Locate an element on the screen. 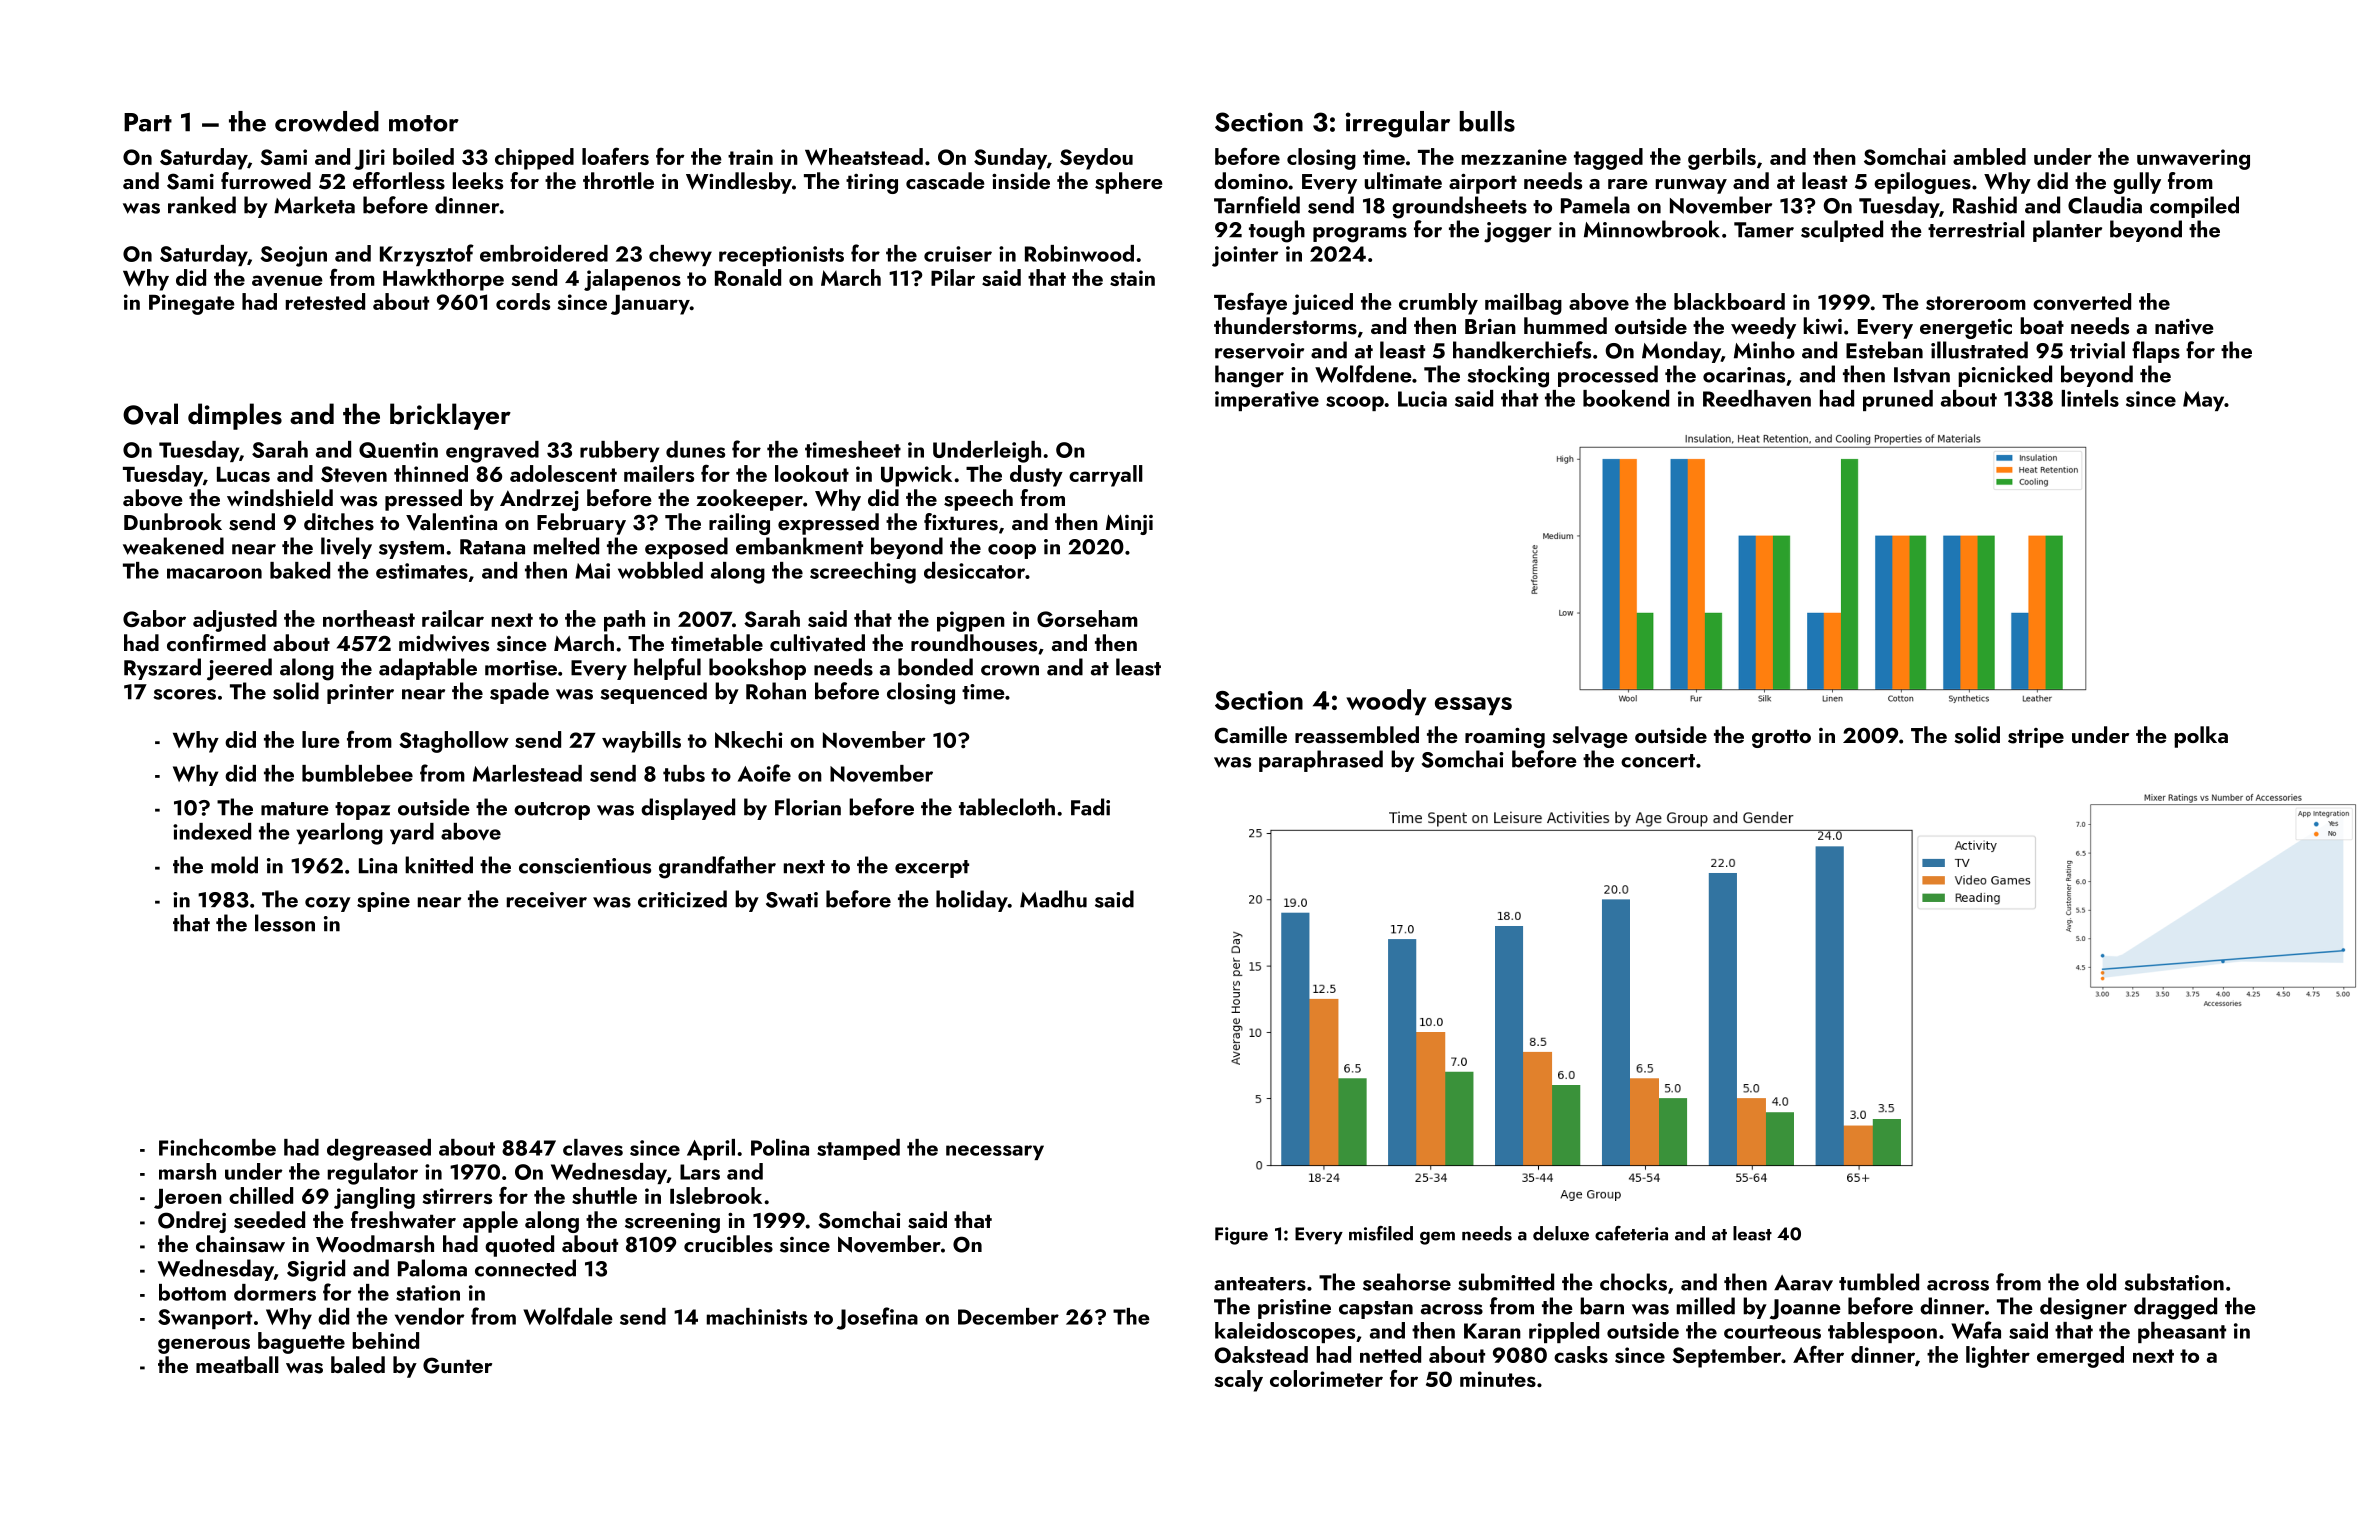 The height and width of the screenshot is (1540, 2380). native is located at coordinates (2184, 327).
